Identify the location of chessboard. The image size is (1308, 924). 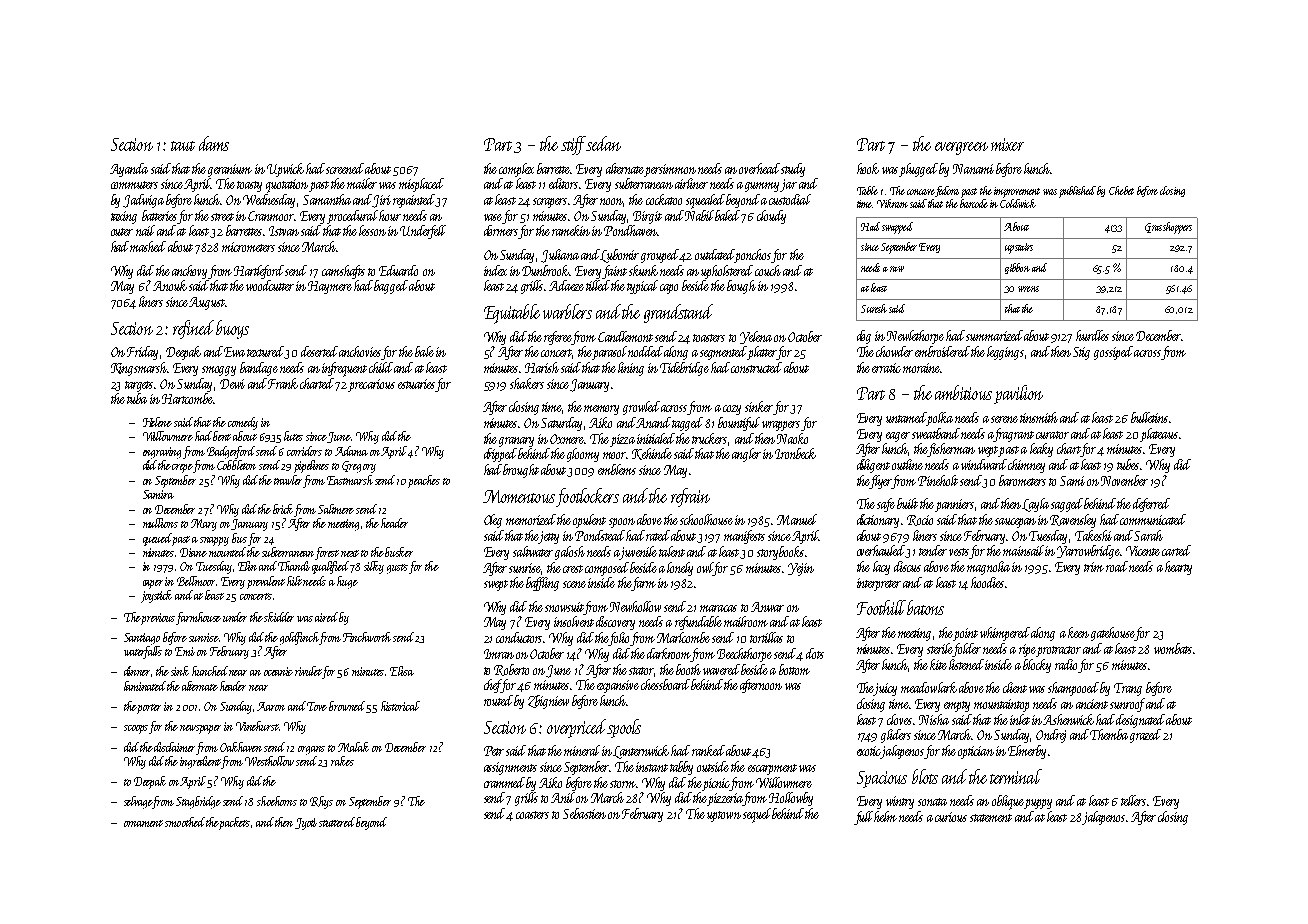
(665, 684).
